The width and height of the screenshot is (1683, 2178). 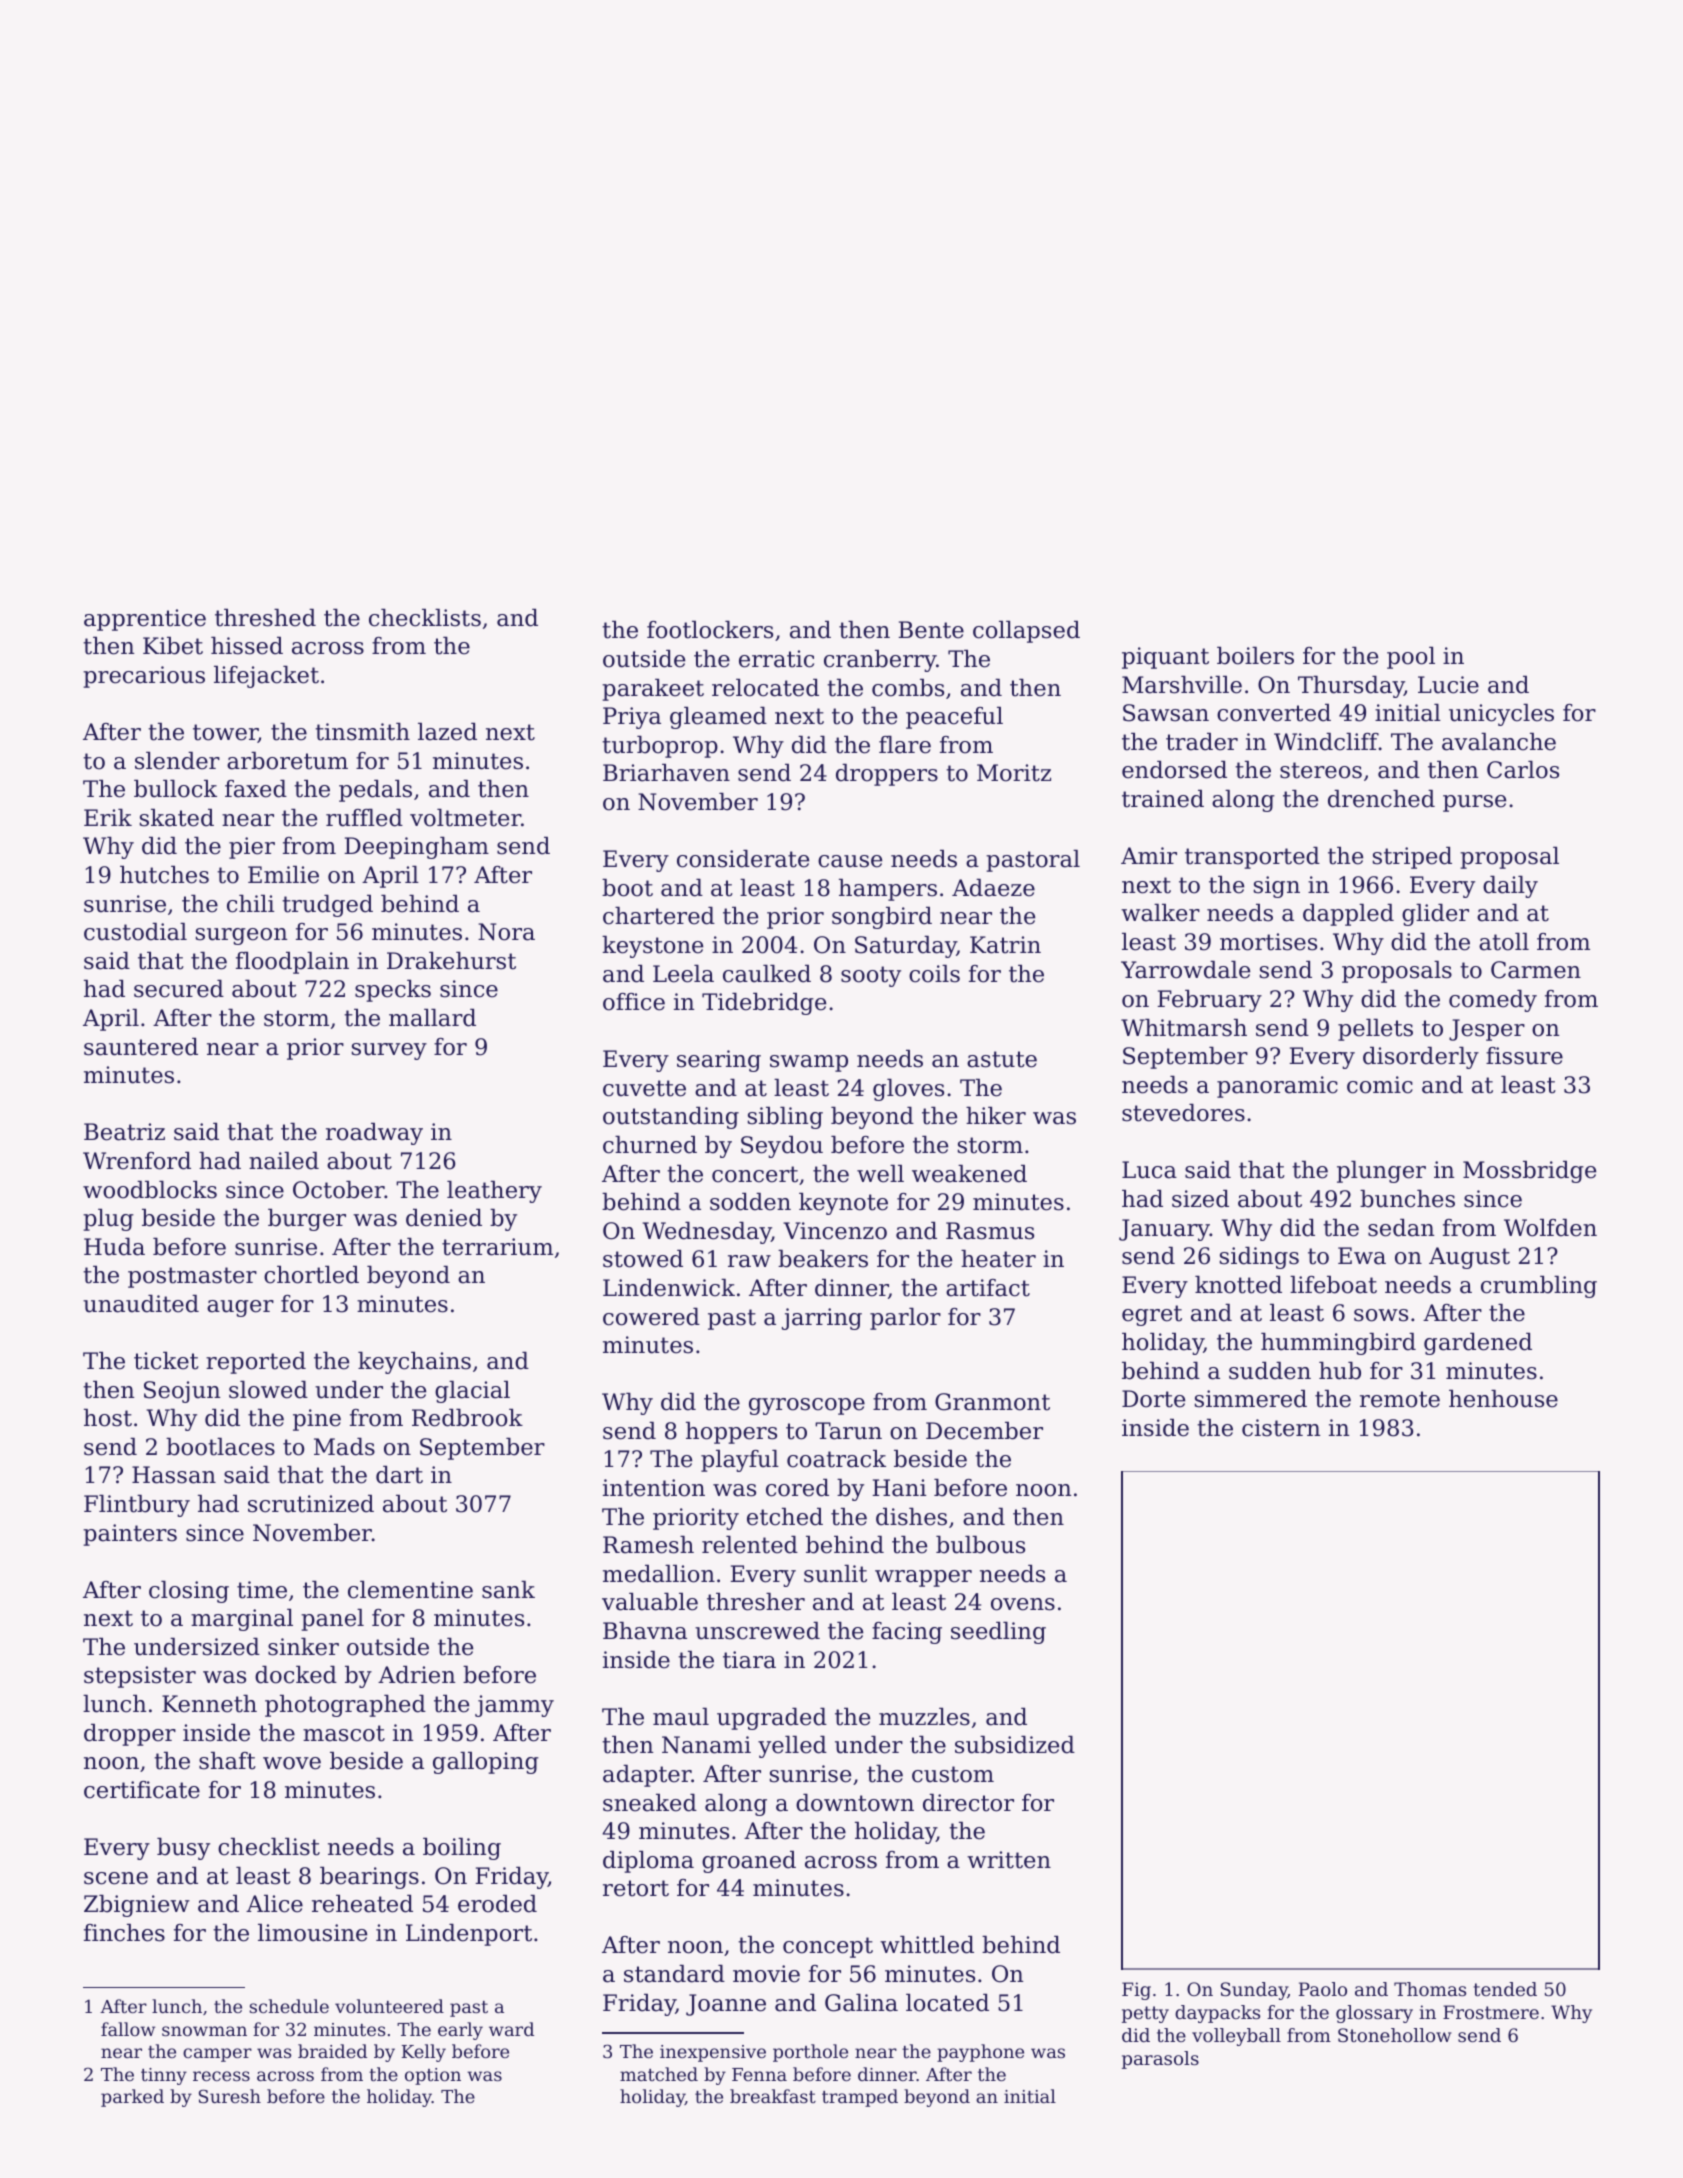 I want to click on breakfast, so click(x=773, y=2096).
